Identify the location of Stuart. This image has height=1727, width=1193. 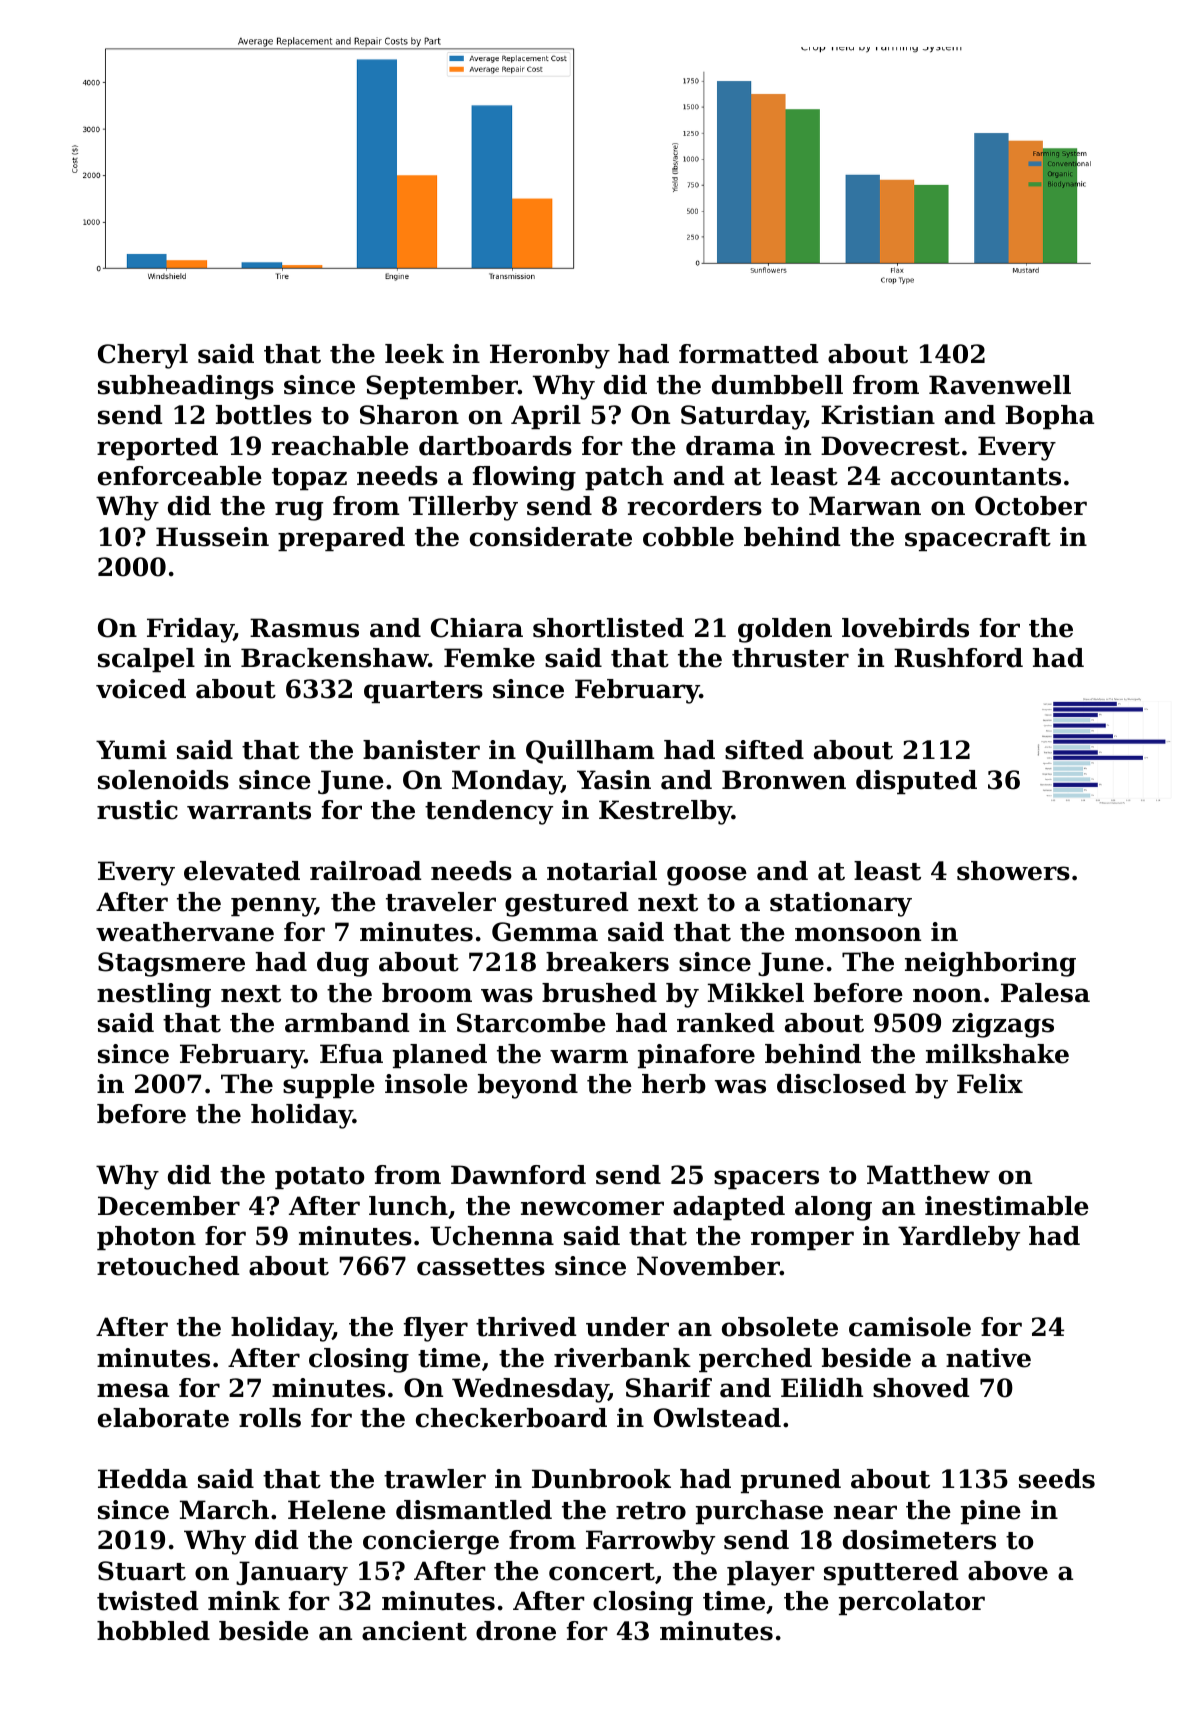
(142, 1571).
